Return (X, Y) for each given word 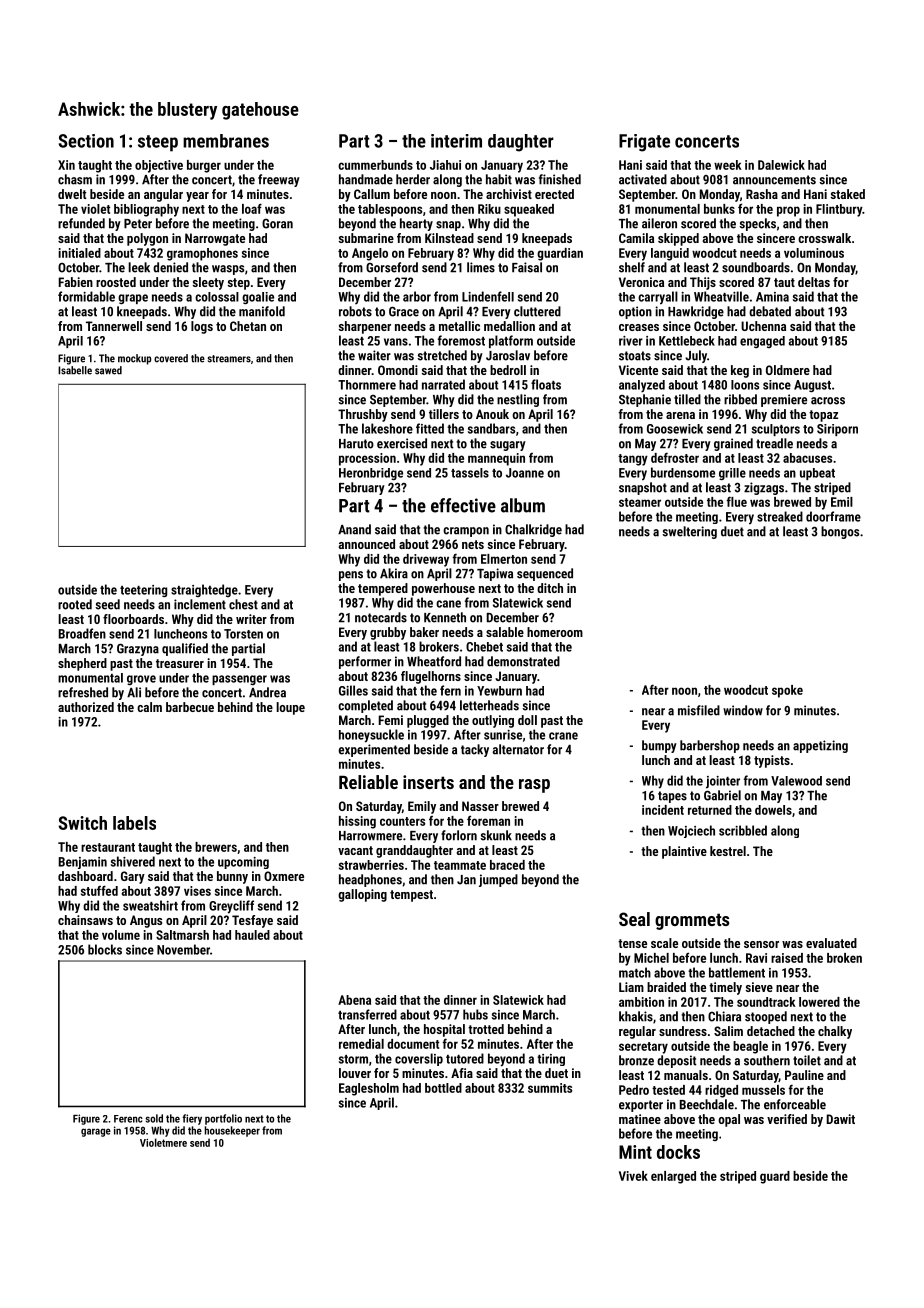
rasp (534, 786)
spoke (787, 691)
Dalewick (781, 165)
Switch (82, 823)
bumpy (659, 746)
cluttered (537, 311)
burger (204, 166)
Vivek (633, 1176)
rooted (75, 604)
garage (96, 1132)
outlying (493, 721)
